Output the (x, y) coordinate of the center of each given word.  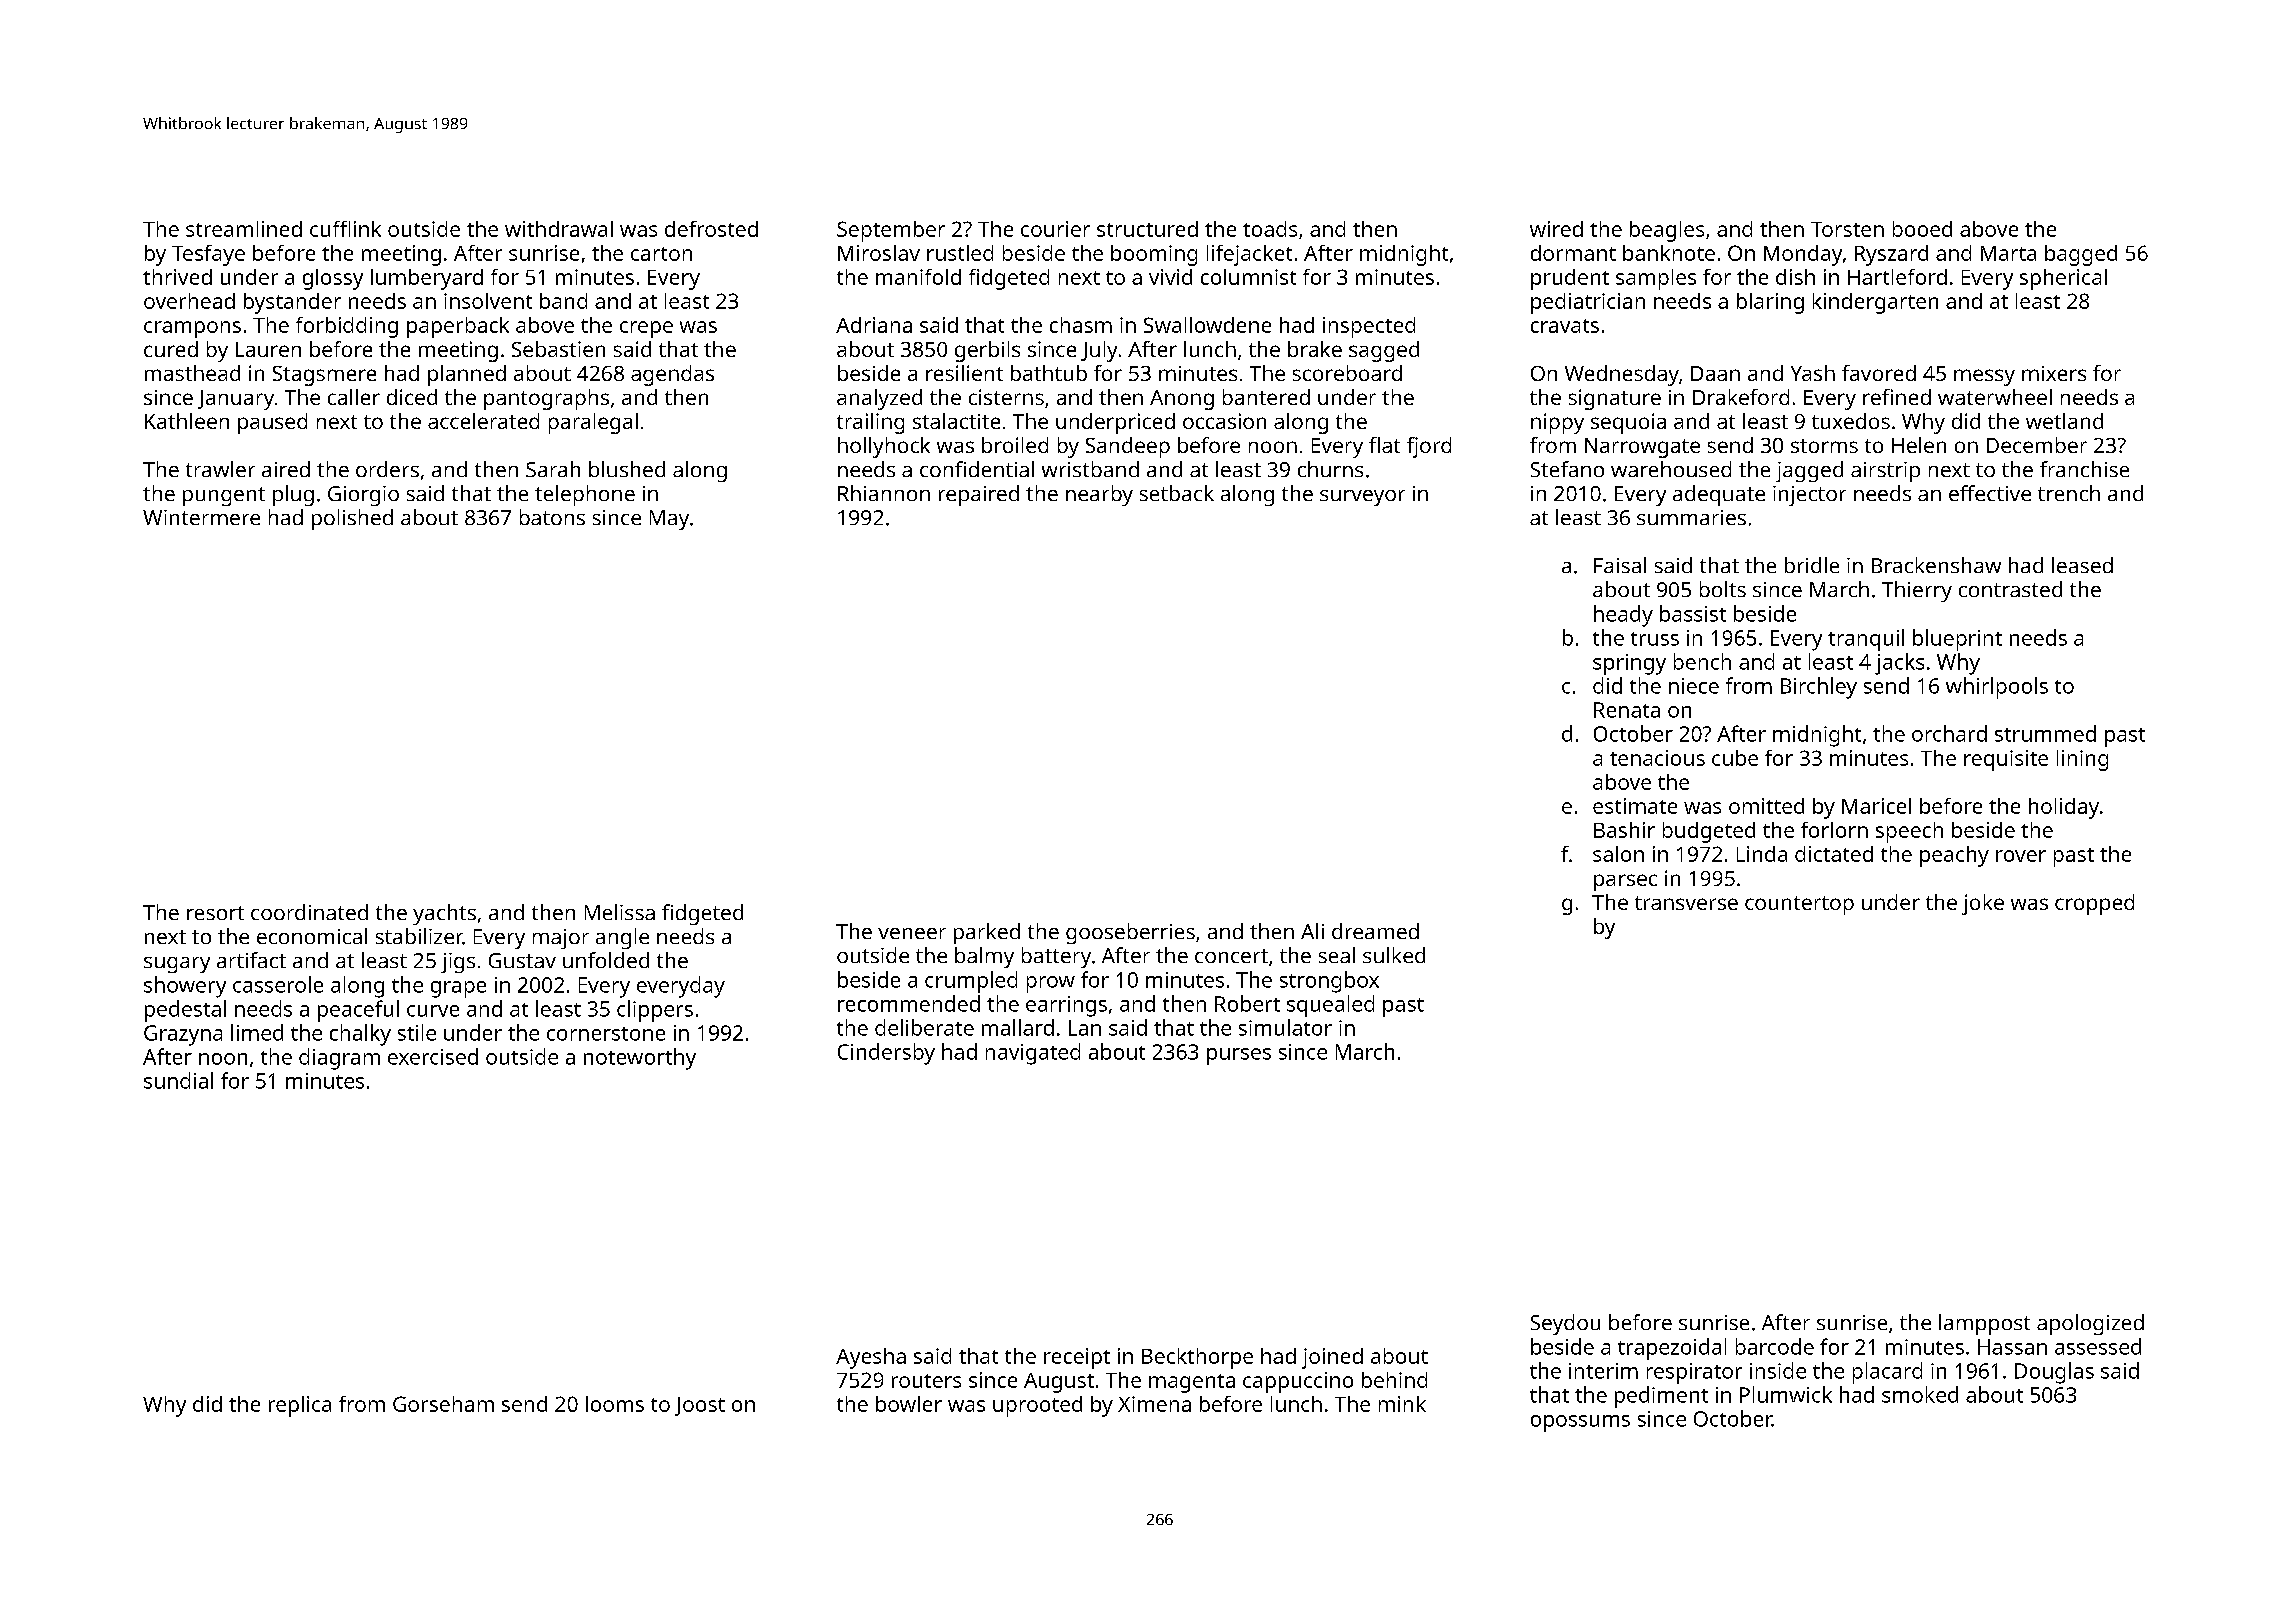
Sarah (553, 469)
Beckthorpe (1197, 1358)
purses (1239, 1056)
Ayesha (871, 1358)
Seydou (1565, 1324)
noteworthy (640, 1059)
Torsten (1847, 229)
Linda (1762, 854)
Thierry (1917, 591)
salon (1618, 854)
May (669, 520)
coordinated (309, 912)
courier (1055, 229)
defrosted (711, 229)
